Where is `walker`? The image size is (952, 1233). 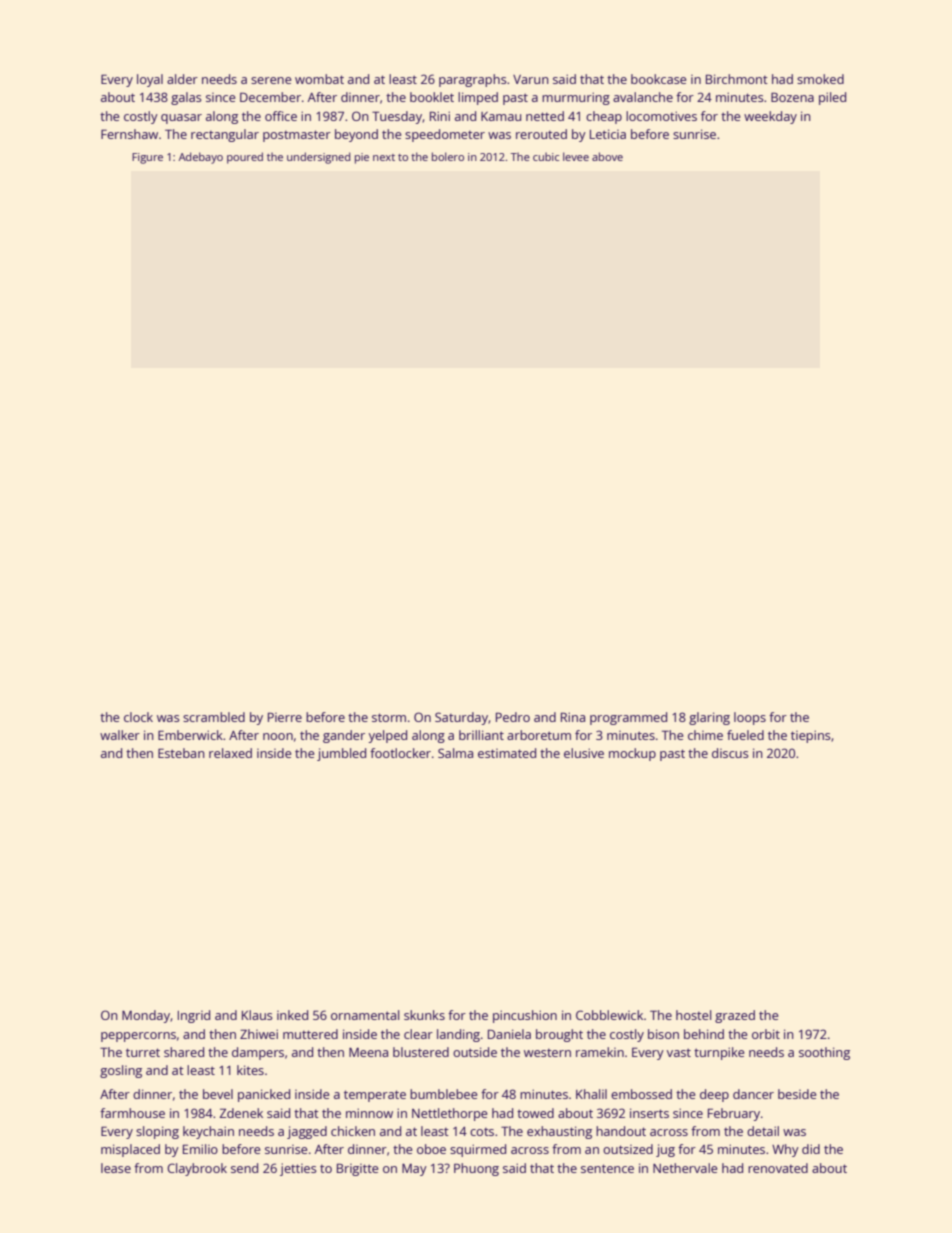
walker is located at coordinates (120, 735).
